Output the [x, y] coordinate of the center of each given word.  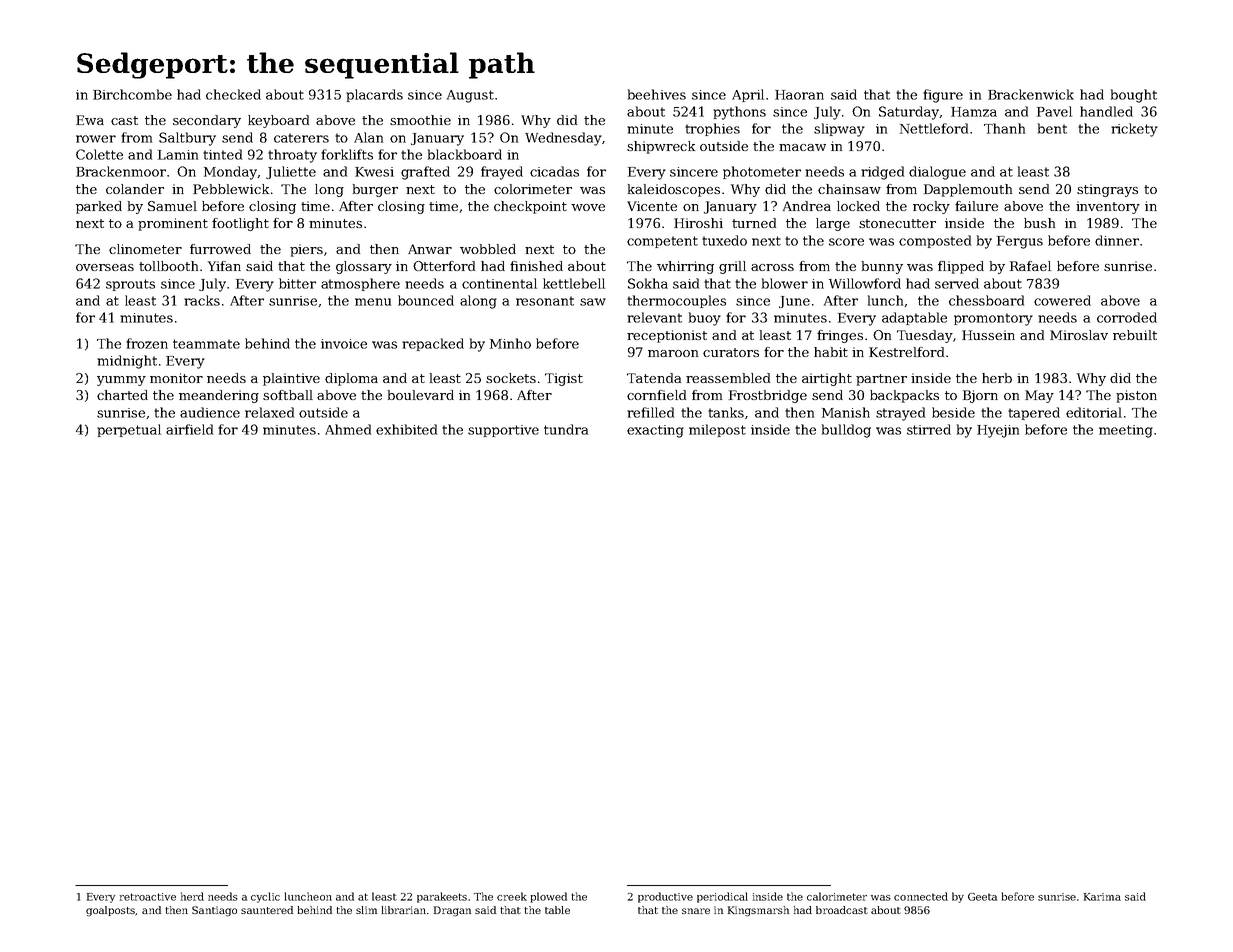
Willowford [865, 283]
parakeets [442, 897]
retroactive [148, 897]
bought [1134, 96]
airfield [189, 429]
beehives [657, 94]
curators [731, 352]
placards [374, 95]
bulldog [846, 431]
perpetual [129, 430]
